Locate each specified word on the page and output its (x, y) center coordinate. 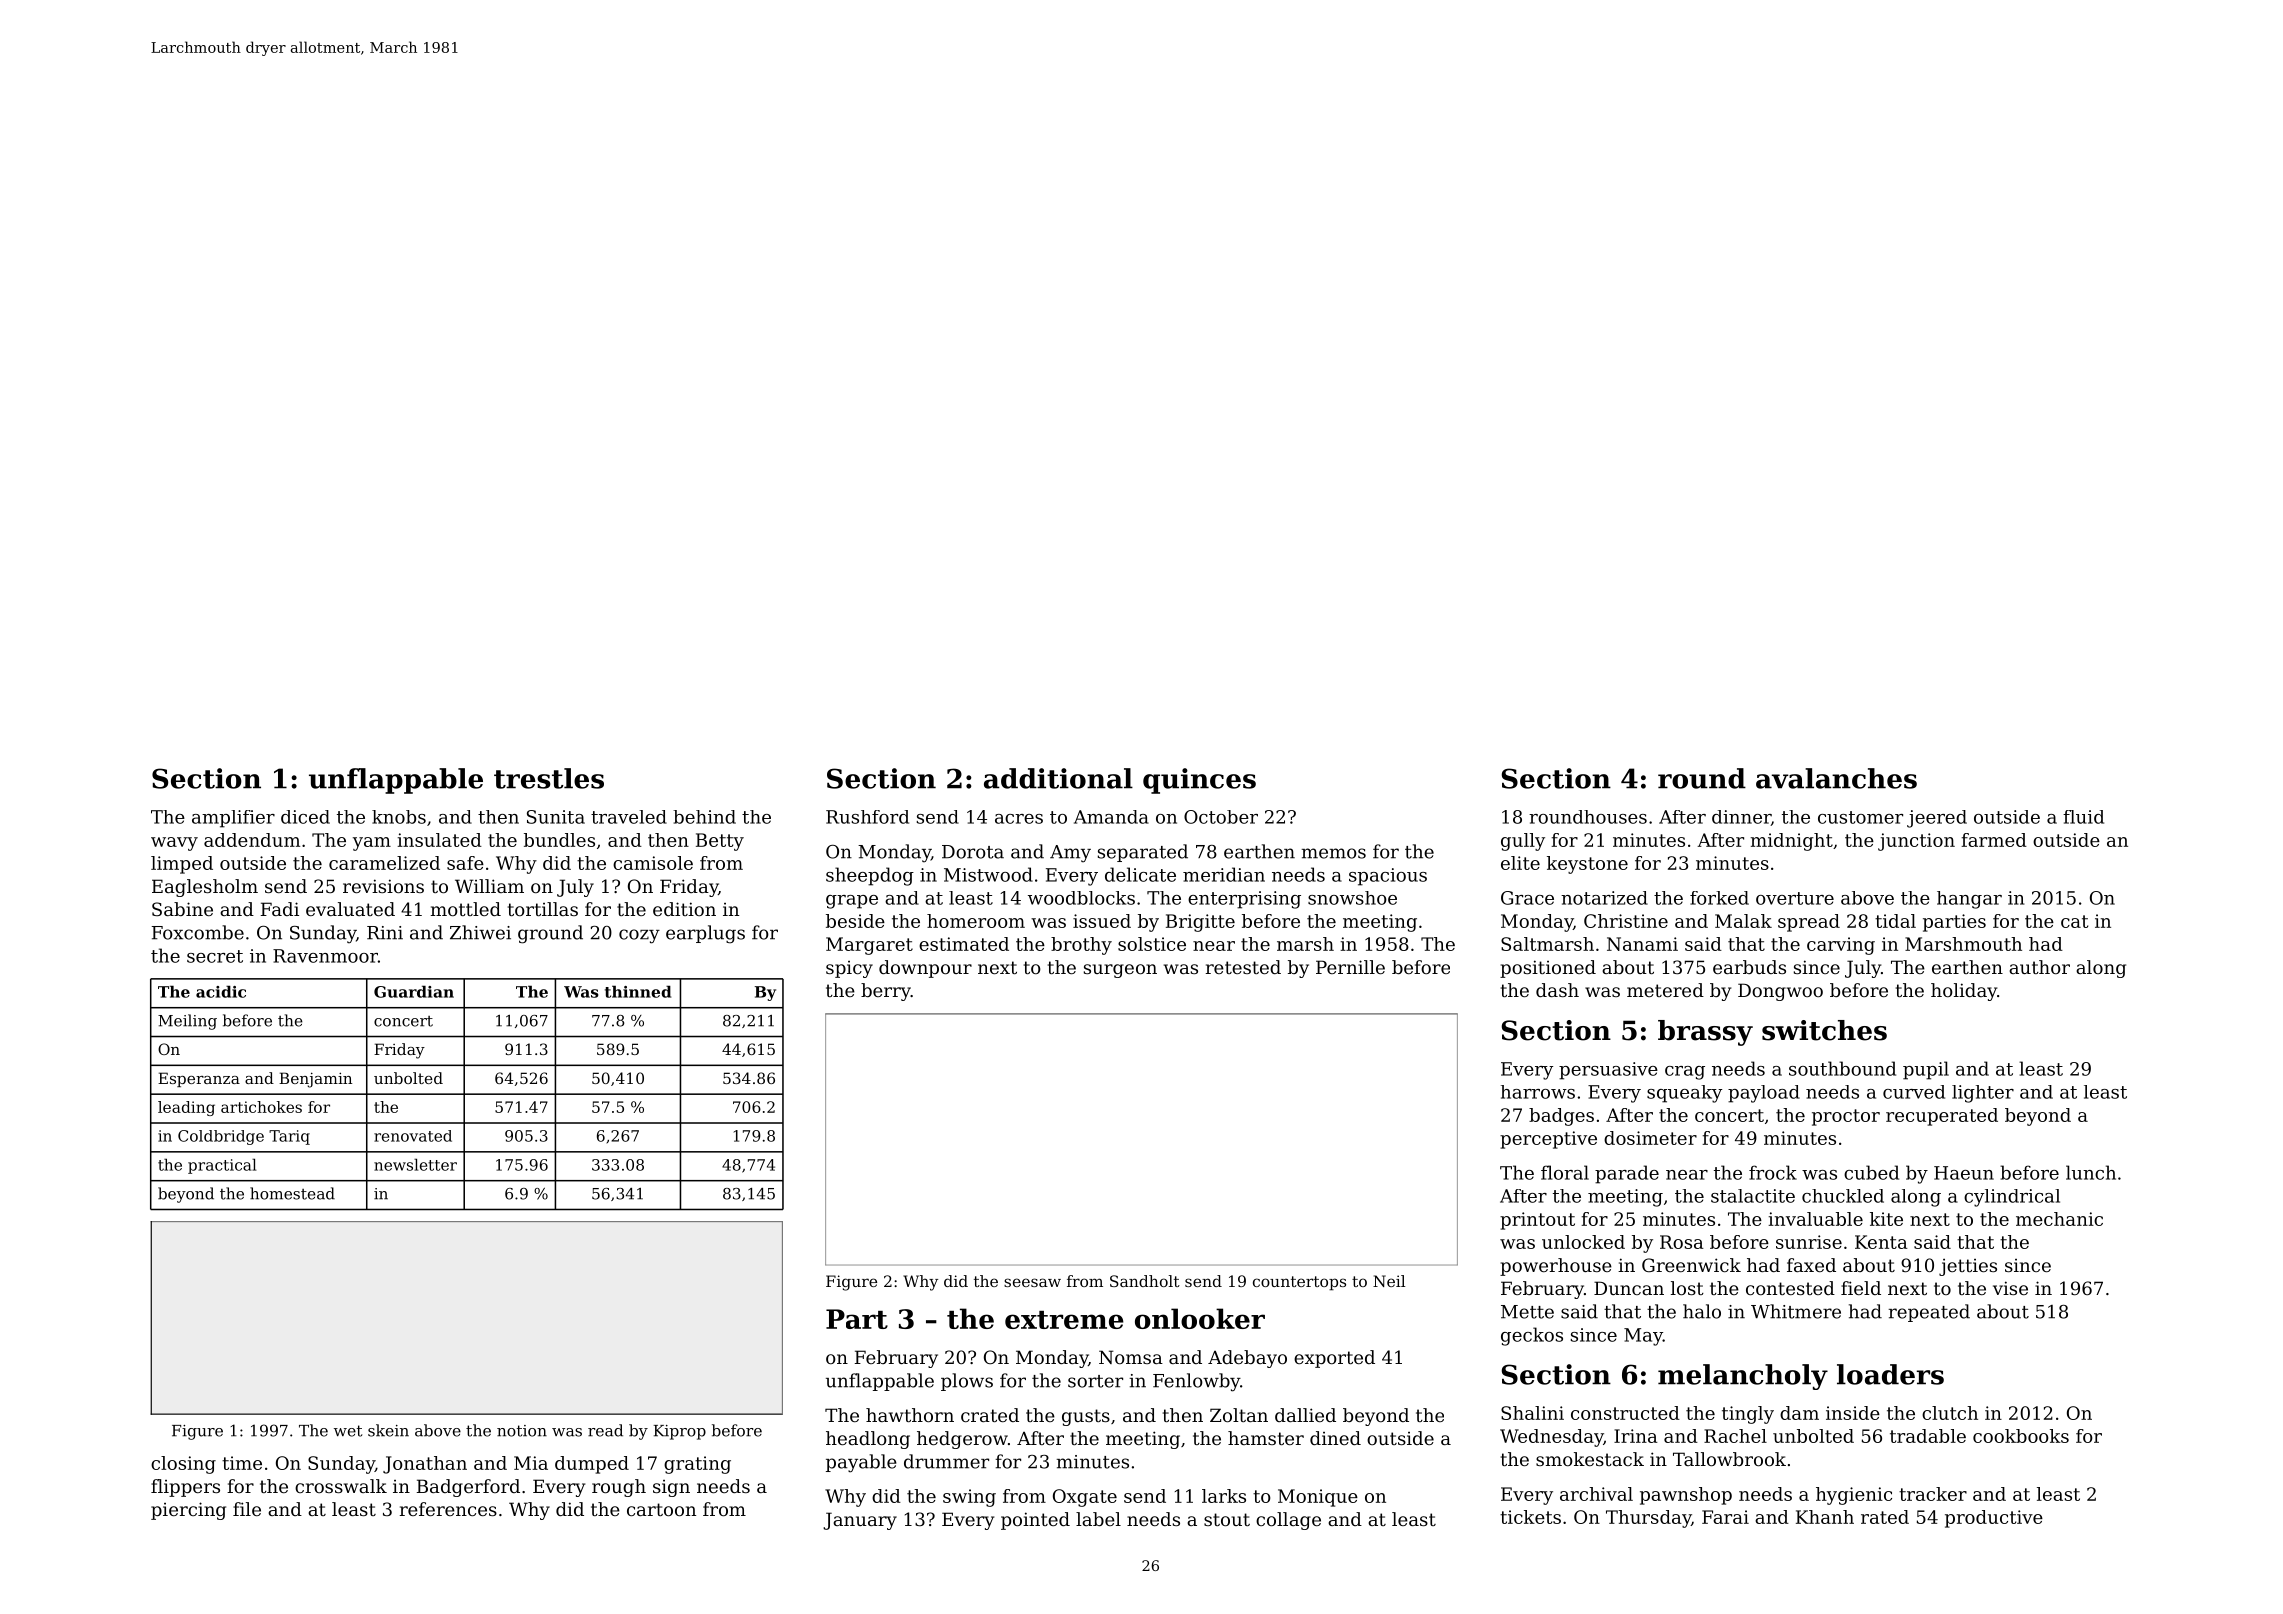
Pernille (1350, 967)
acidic (221, 991)
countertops (1299, 1283)
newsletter (415, 1164)
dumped (592, 1465)
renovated (413, 1136)
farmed (1994, 840)
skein (388, 1430)
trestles (549, 778)
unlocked (1583, 1242)
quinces (1199, 781)
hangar (1969, 900)
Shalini (1532, 1413)
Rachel (1735, 1436)
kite (1886, 1219)
